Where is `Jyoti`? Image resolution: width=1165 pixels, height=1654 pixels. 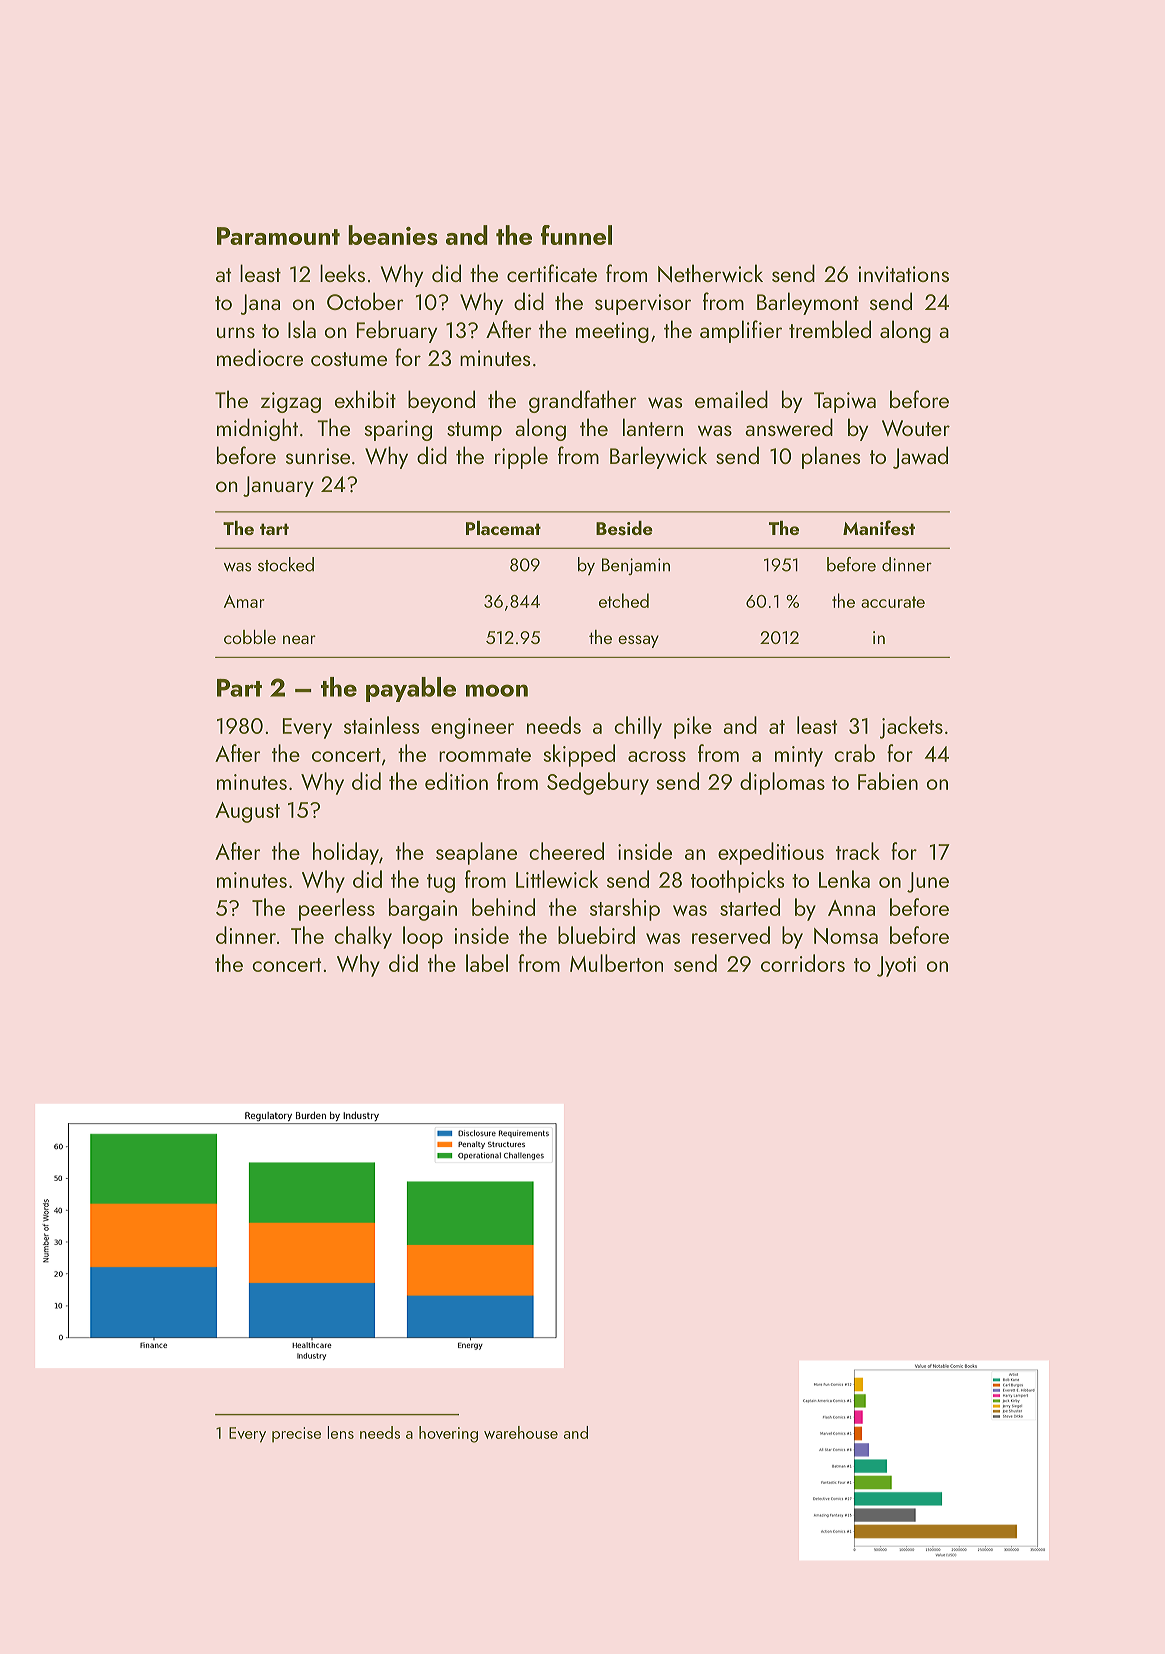
Jyoti is located at coordinates (896, 966).
